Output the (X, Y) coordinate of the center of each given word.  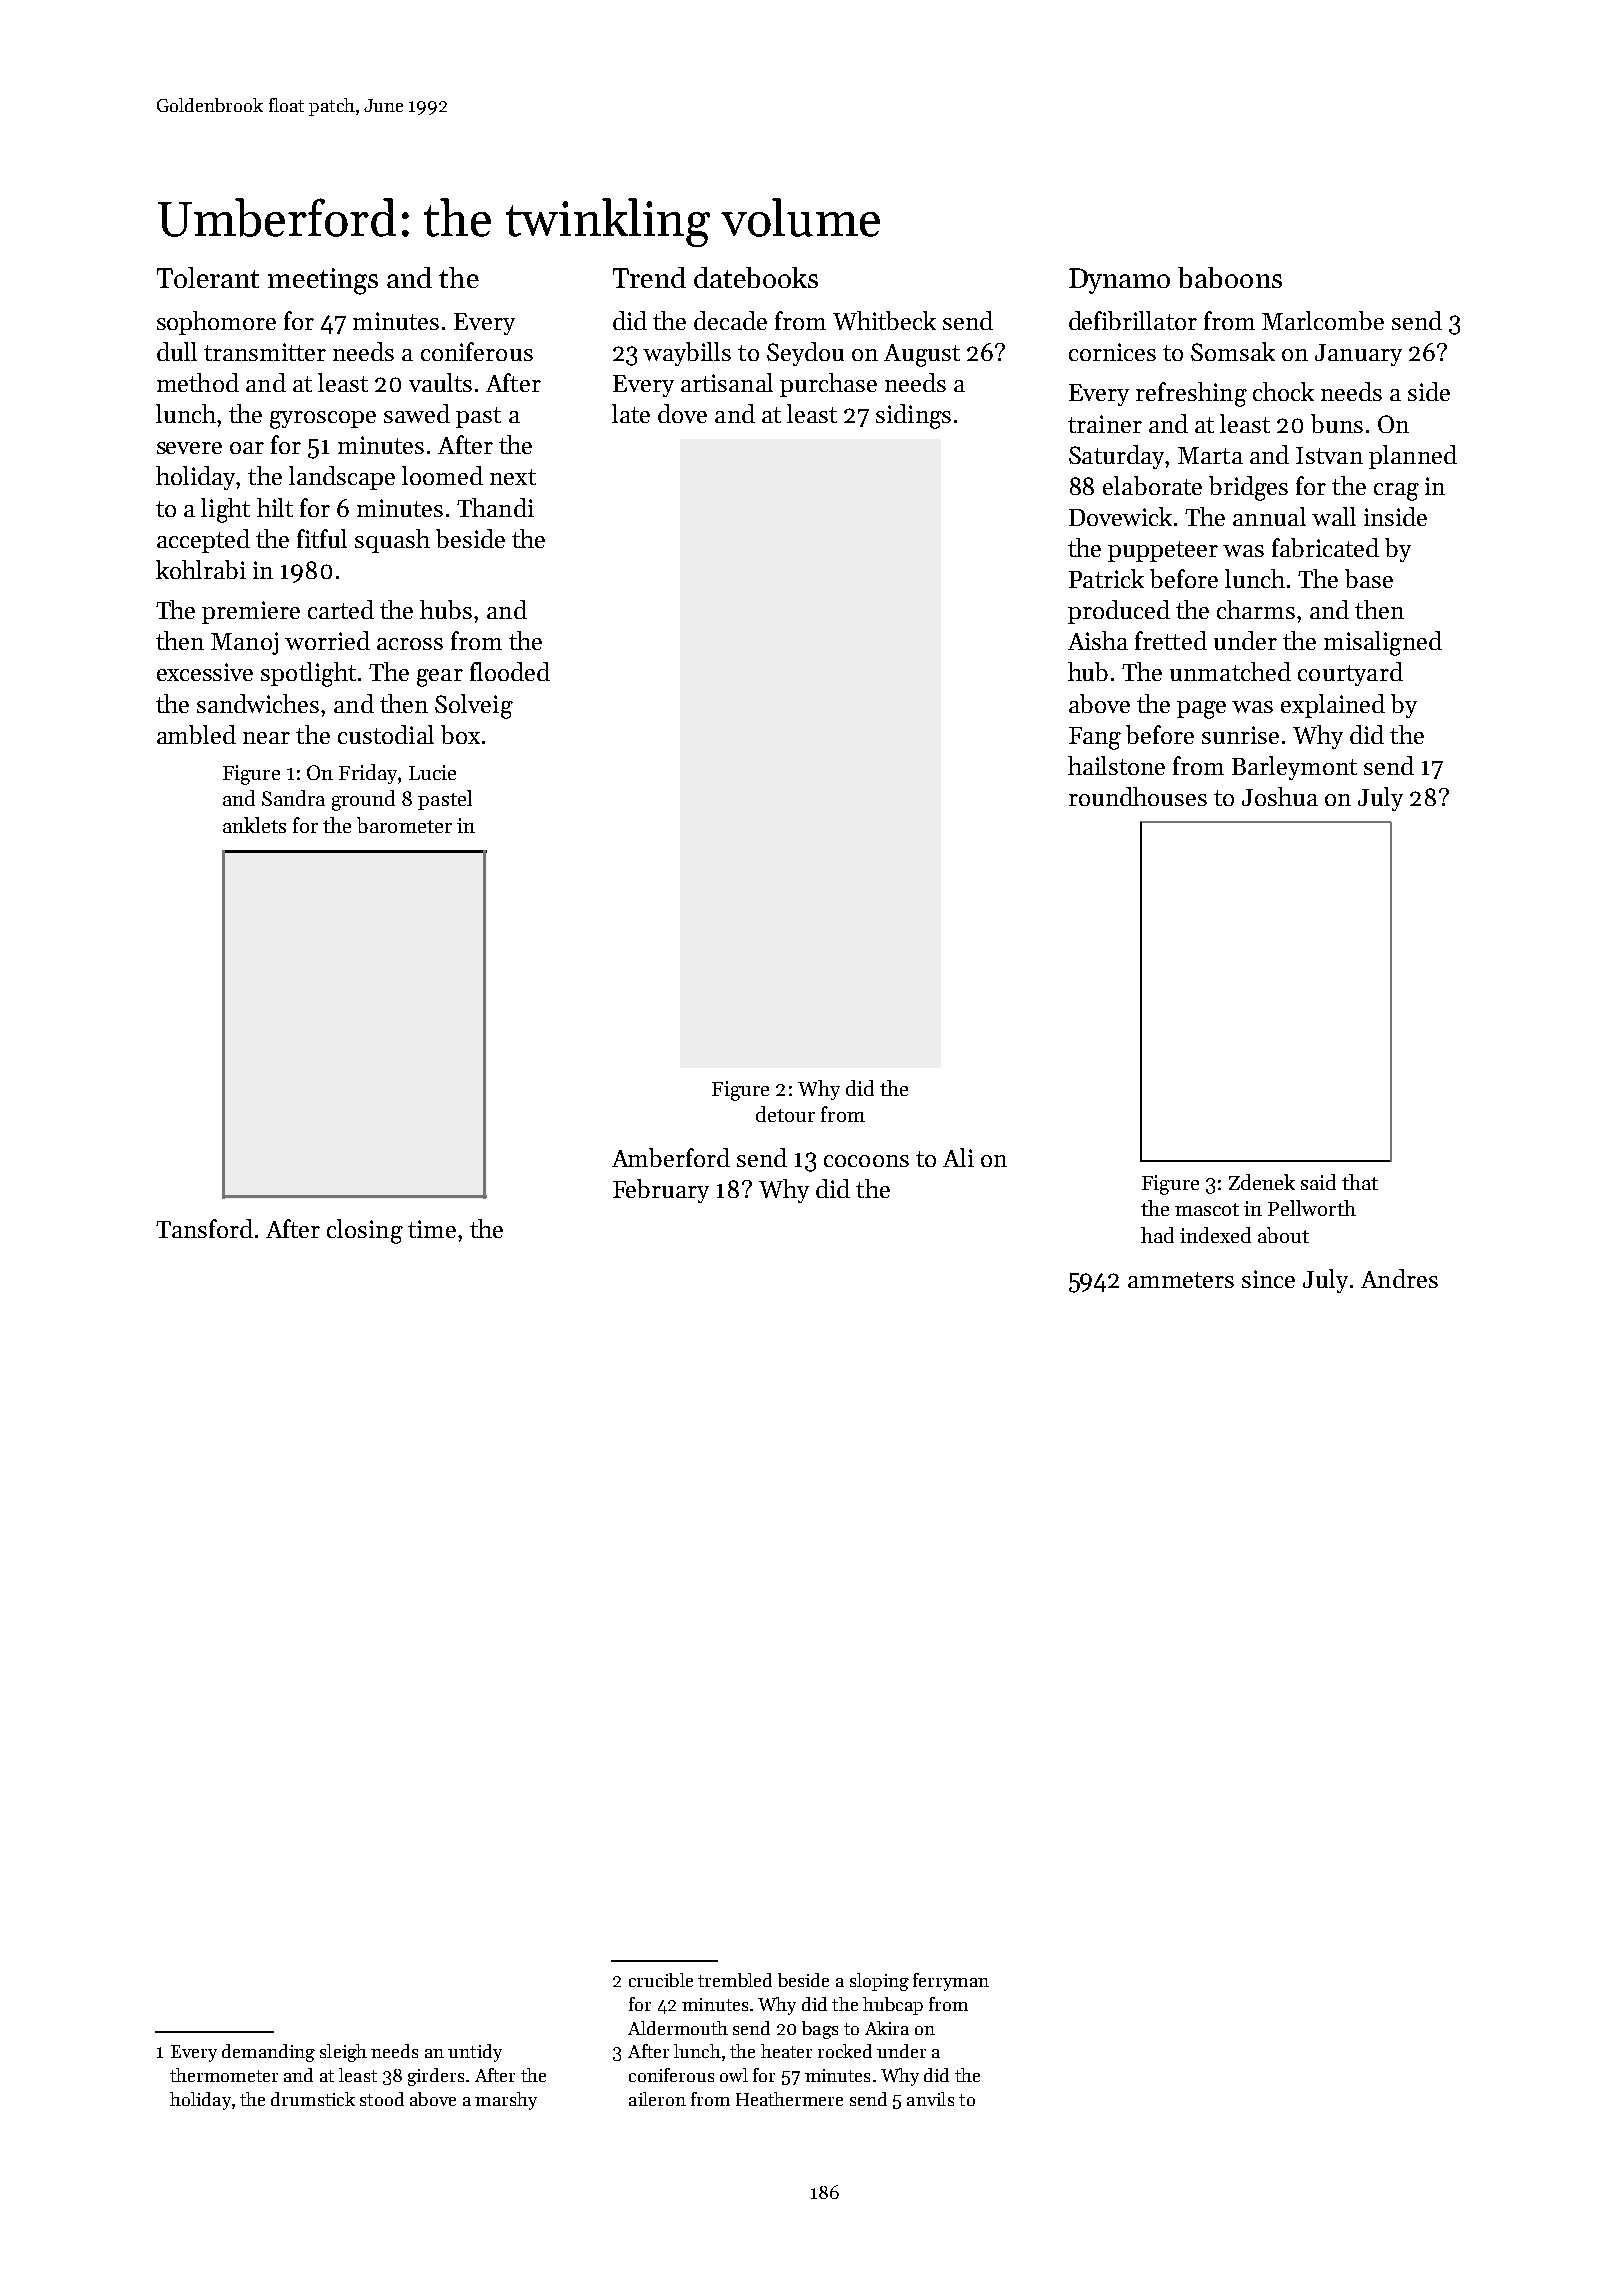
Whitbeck (884, 320)
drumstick (313, 2099)
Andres (1399, 1278)
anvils (930, 2099)
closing (365, 1231)
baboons (1230, 277)
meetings (323, 281)
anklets (254, 825)
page (1201, 710)
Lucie (432, 772)
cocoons (866, 1161)
